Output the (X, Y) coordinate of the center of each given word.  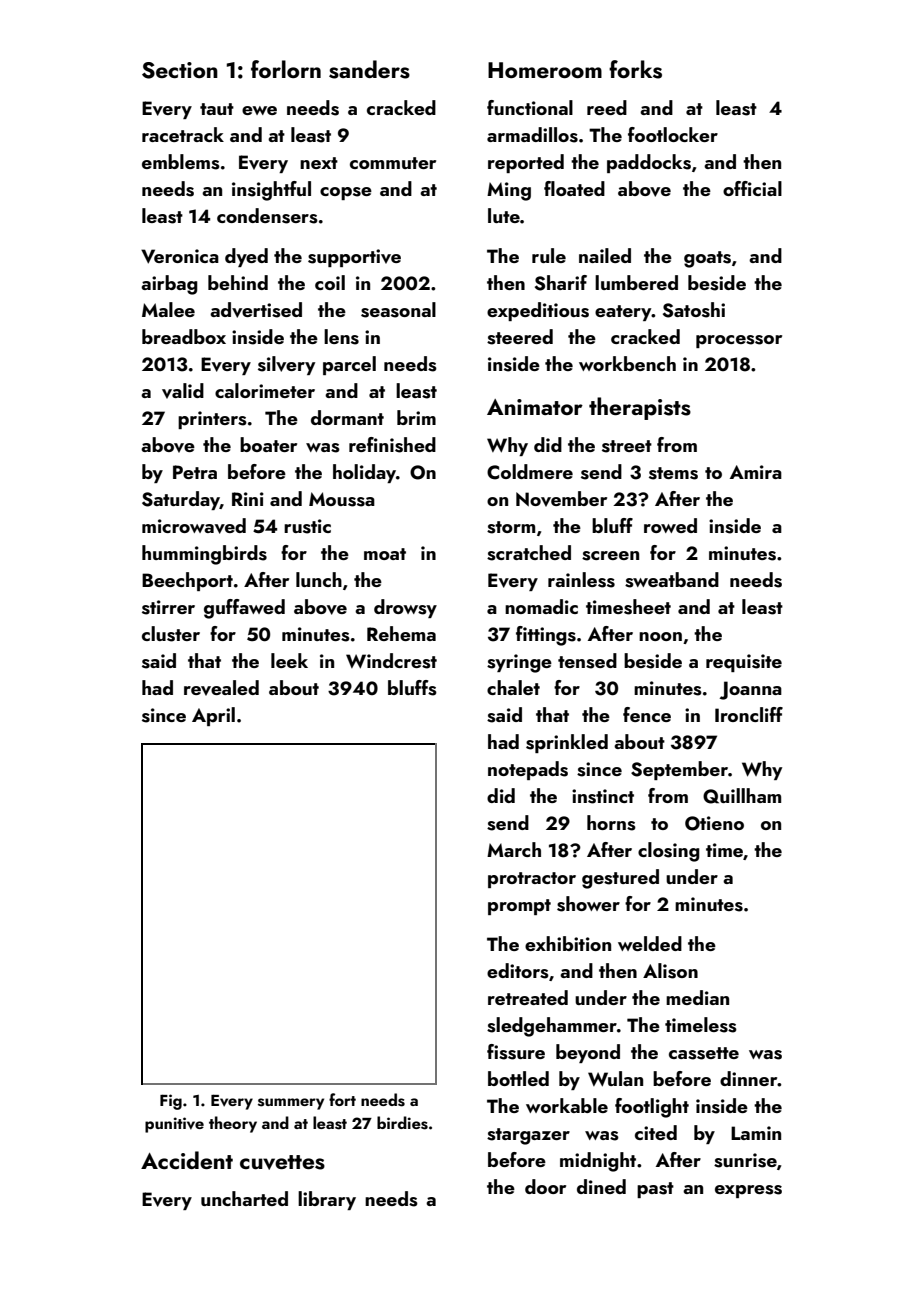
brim (416, 417)
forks (635, 69)
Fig (171, 1102)
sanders (369, 69)
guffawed (244, 609)
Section (180, 70)
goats (707, 259)
